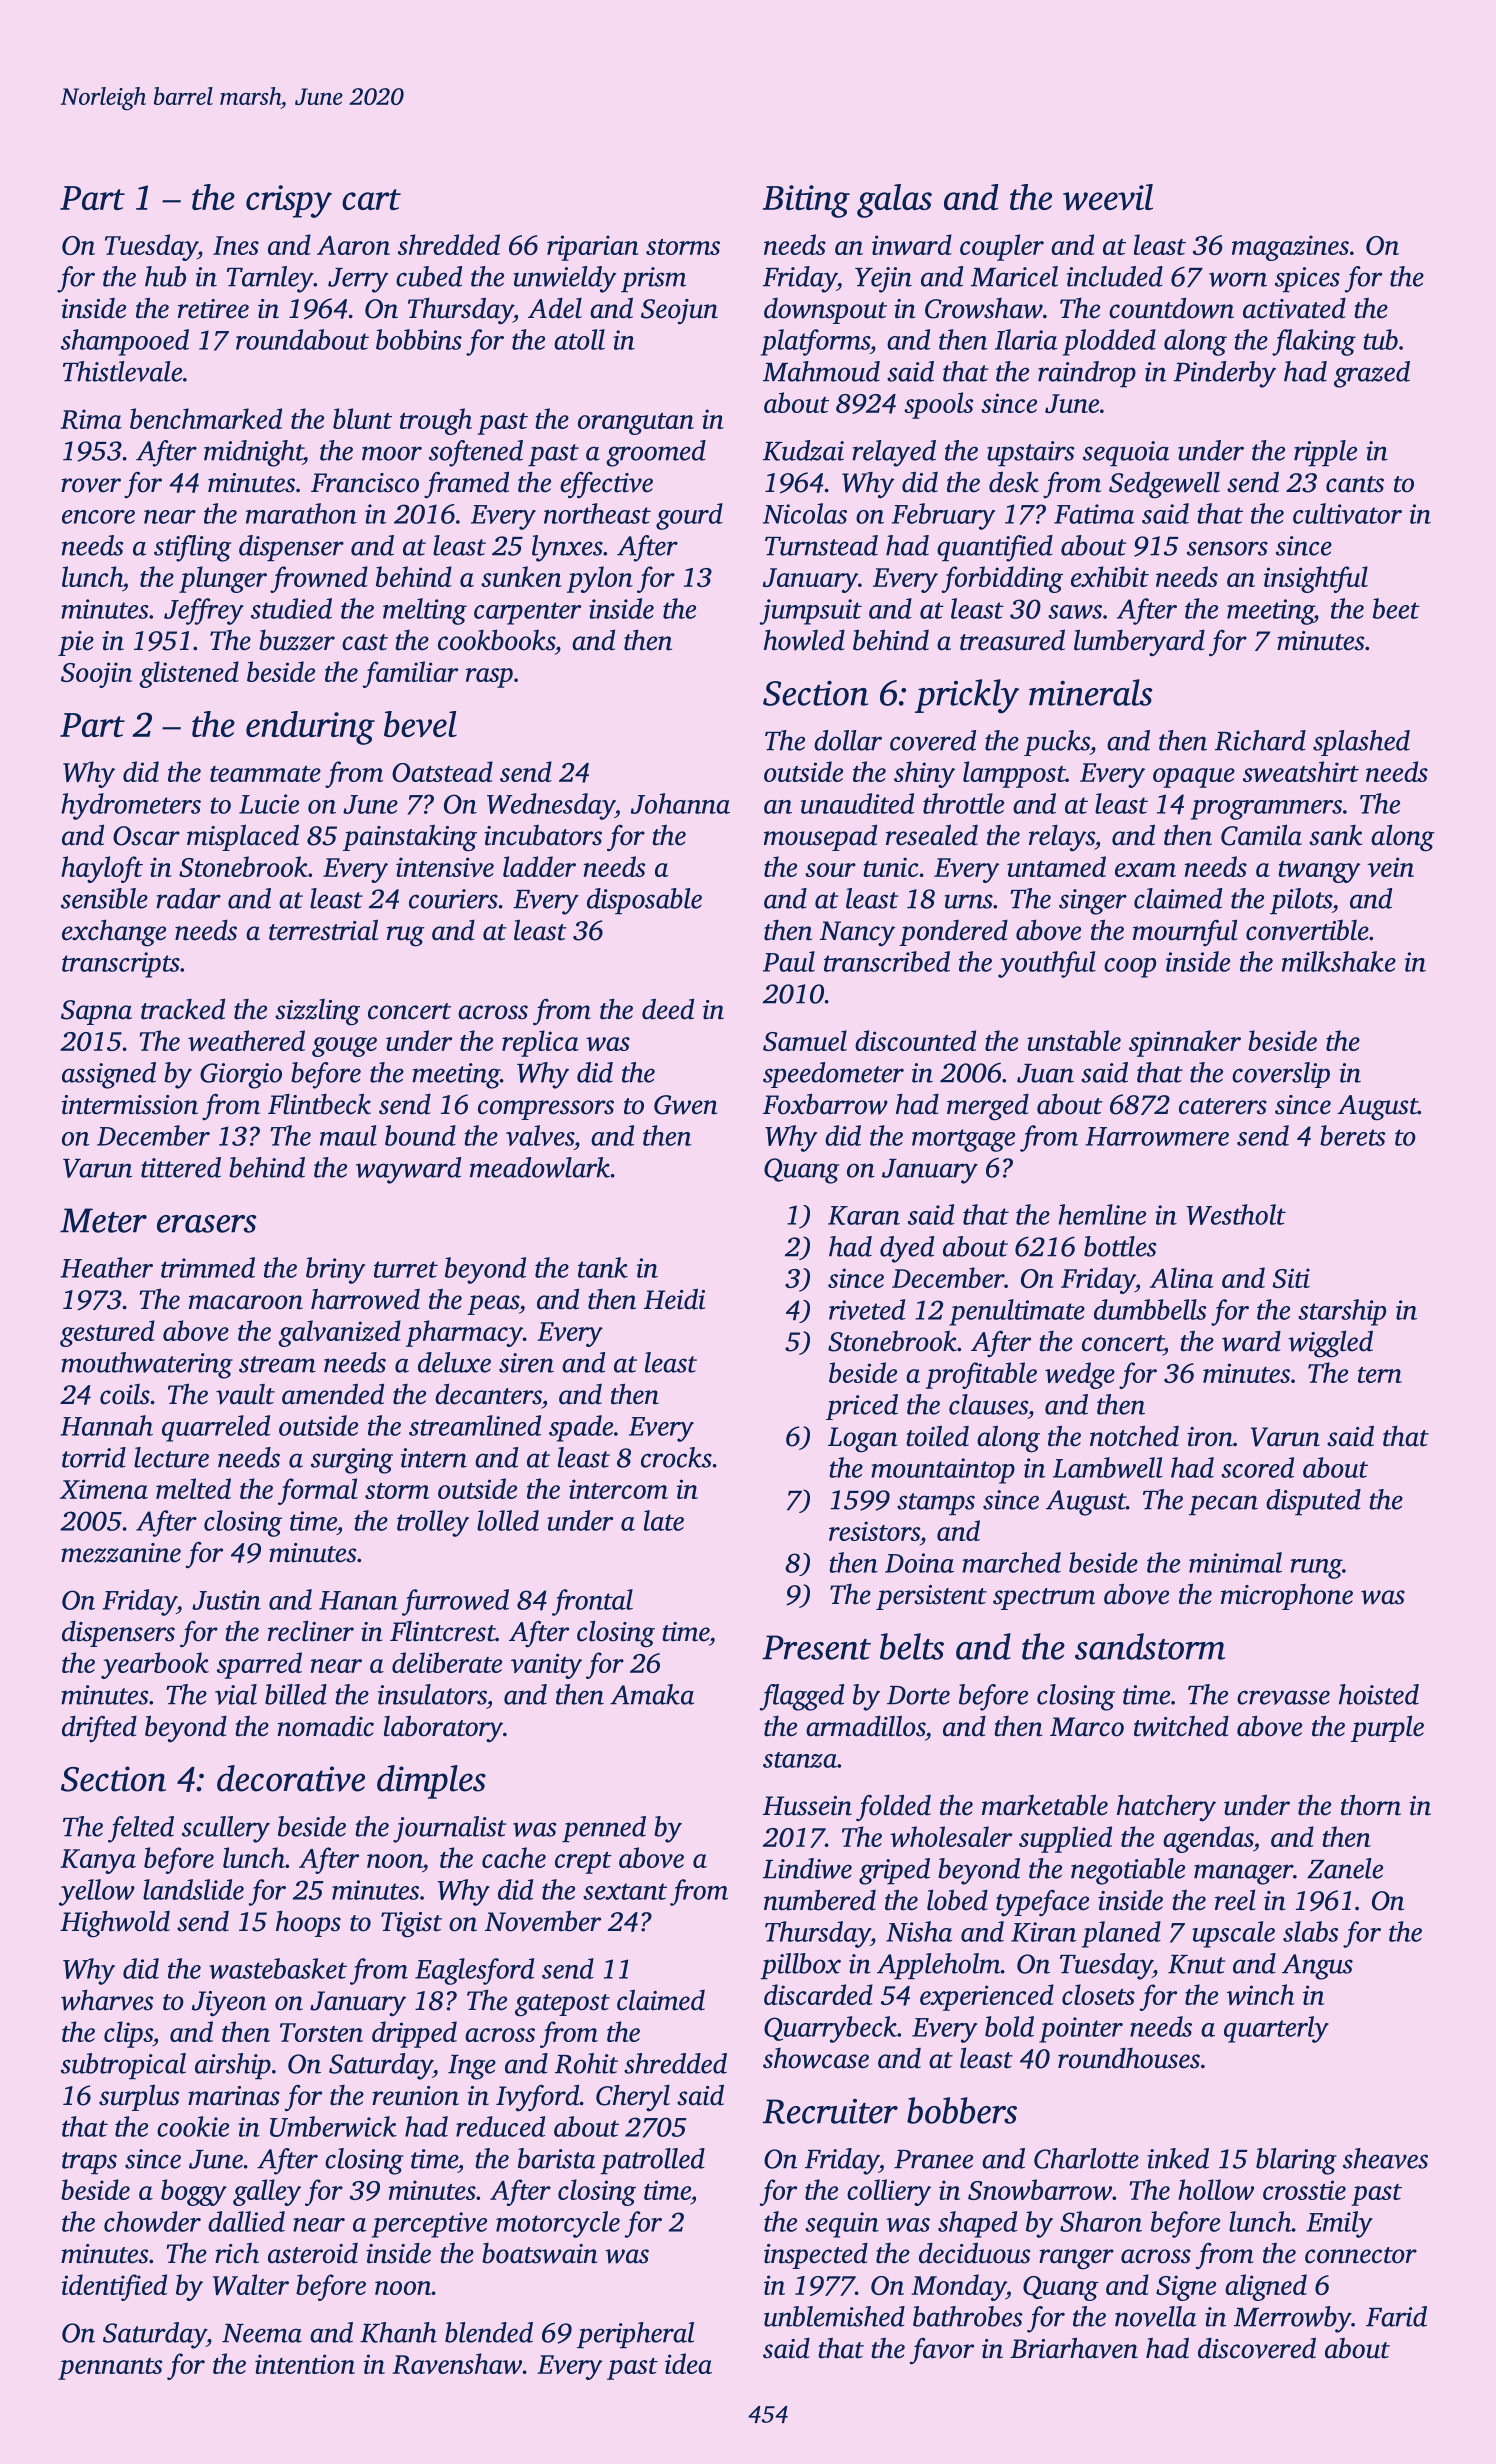  What do you see at coordinates (110, 2369) in the screenshot?
I see `pennants` at bounding box center [110, 2369].
